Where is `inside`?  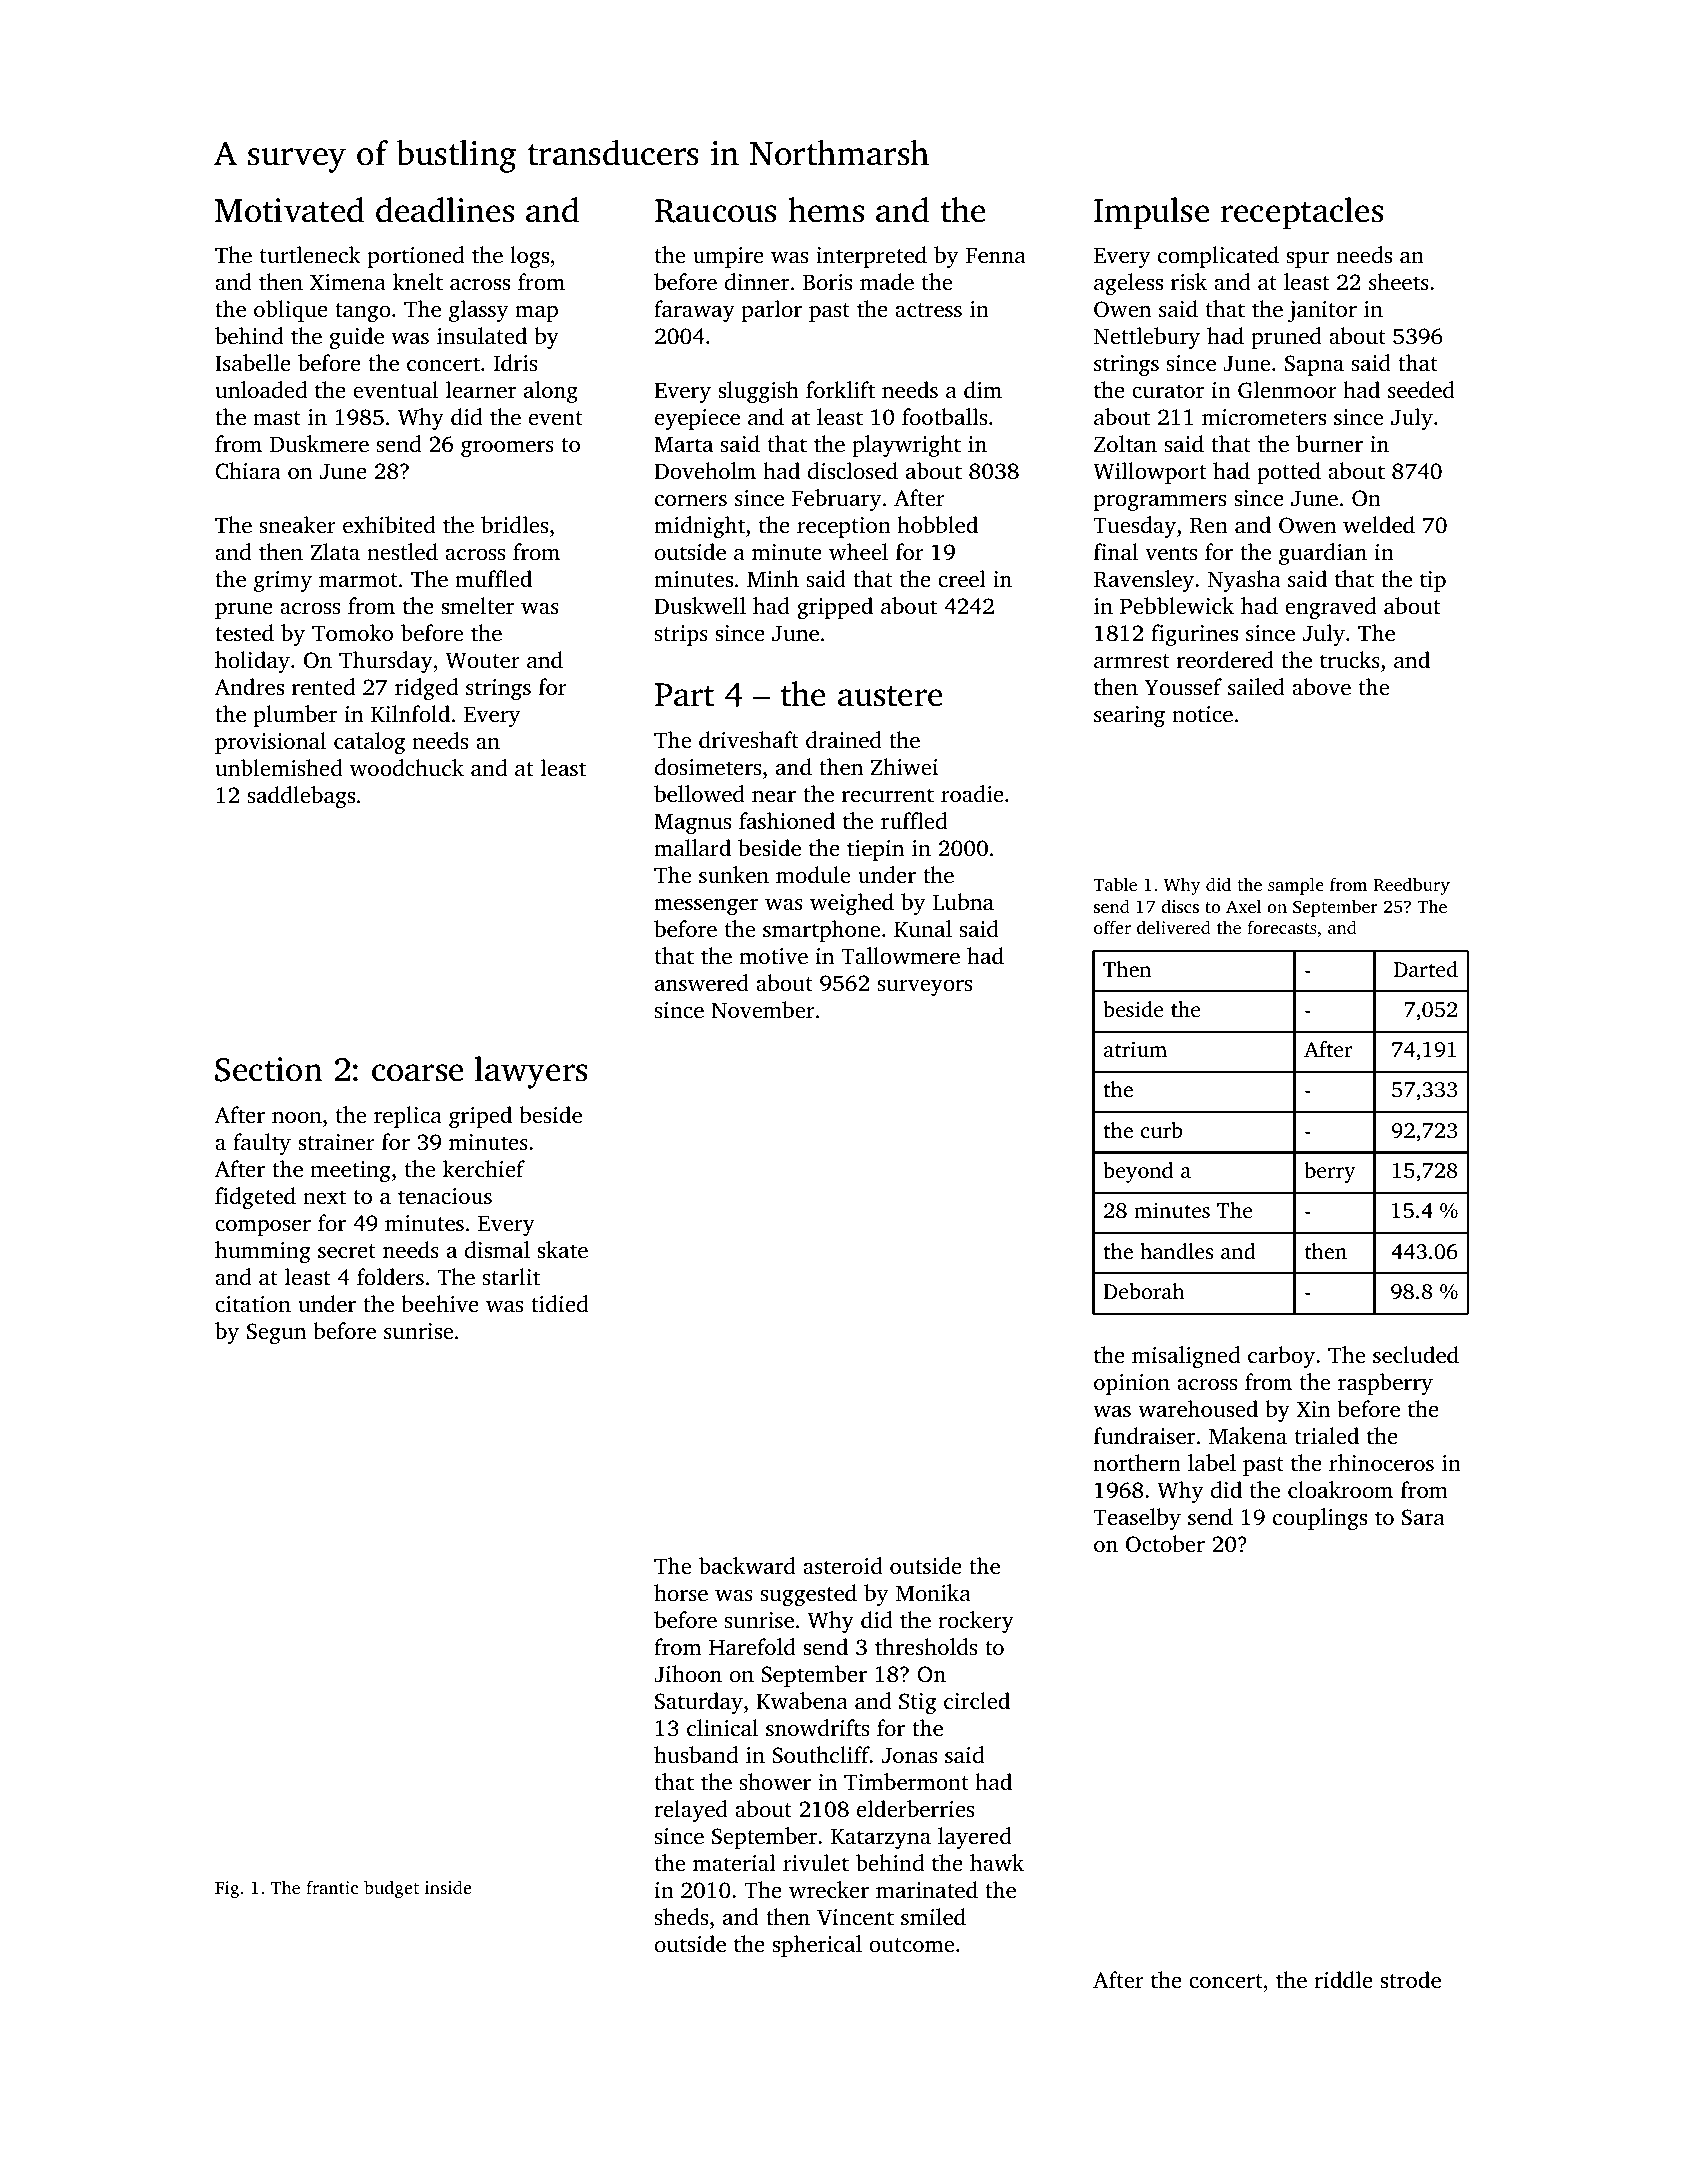
inside is located at coordinates (448, 1887).
